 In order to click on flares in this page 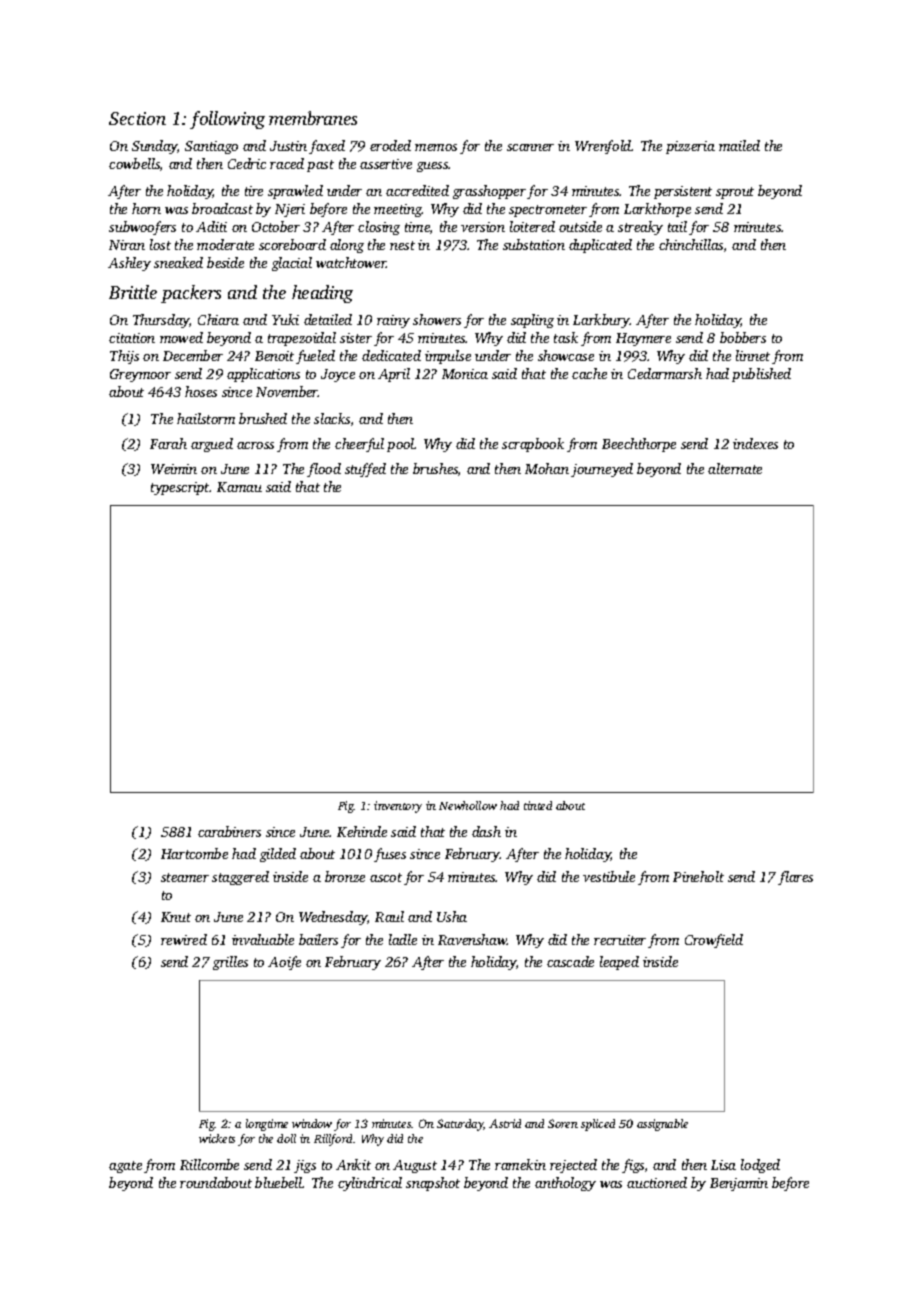, I will do `click(795, 878)`.
